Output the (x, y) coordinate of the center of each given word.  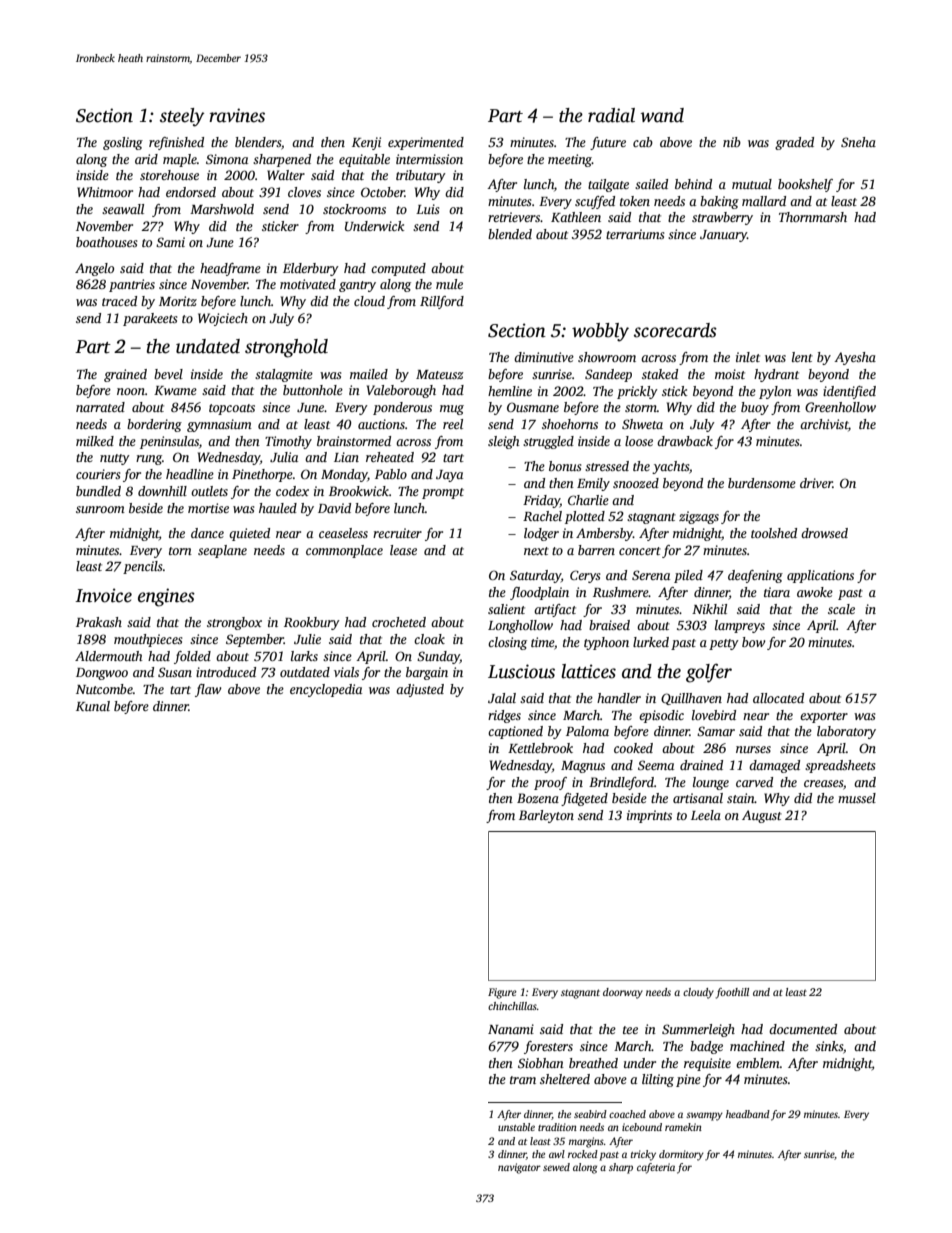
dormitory (681, 1155)
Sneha (858, 142)
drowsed (824, 533)
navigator (519, 1168)
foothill (732, 993)
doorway (623, 993)
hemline (510, 391)
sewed (556, 1167)
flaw (208, 690)
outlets (209, 491)
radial (611, 115)
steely (182, 117)
